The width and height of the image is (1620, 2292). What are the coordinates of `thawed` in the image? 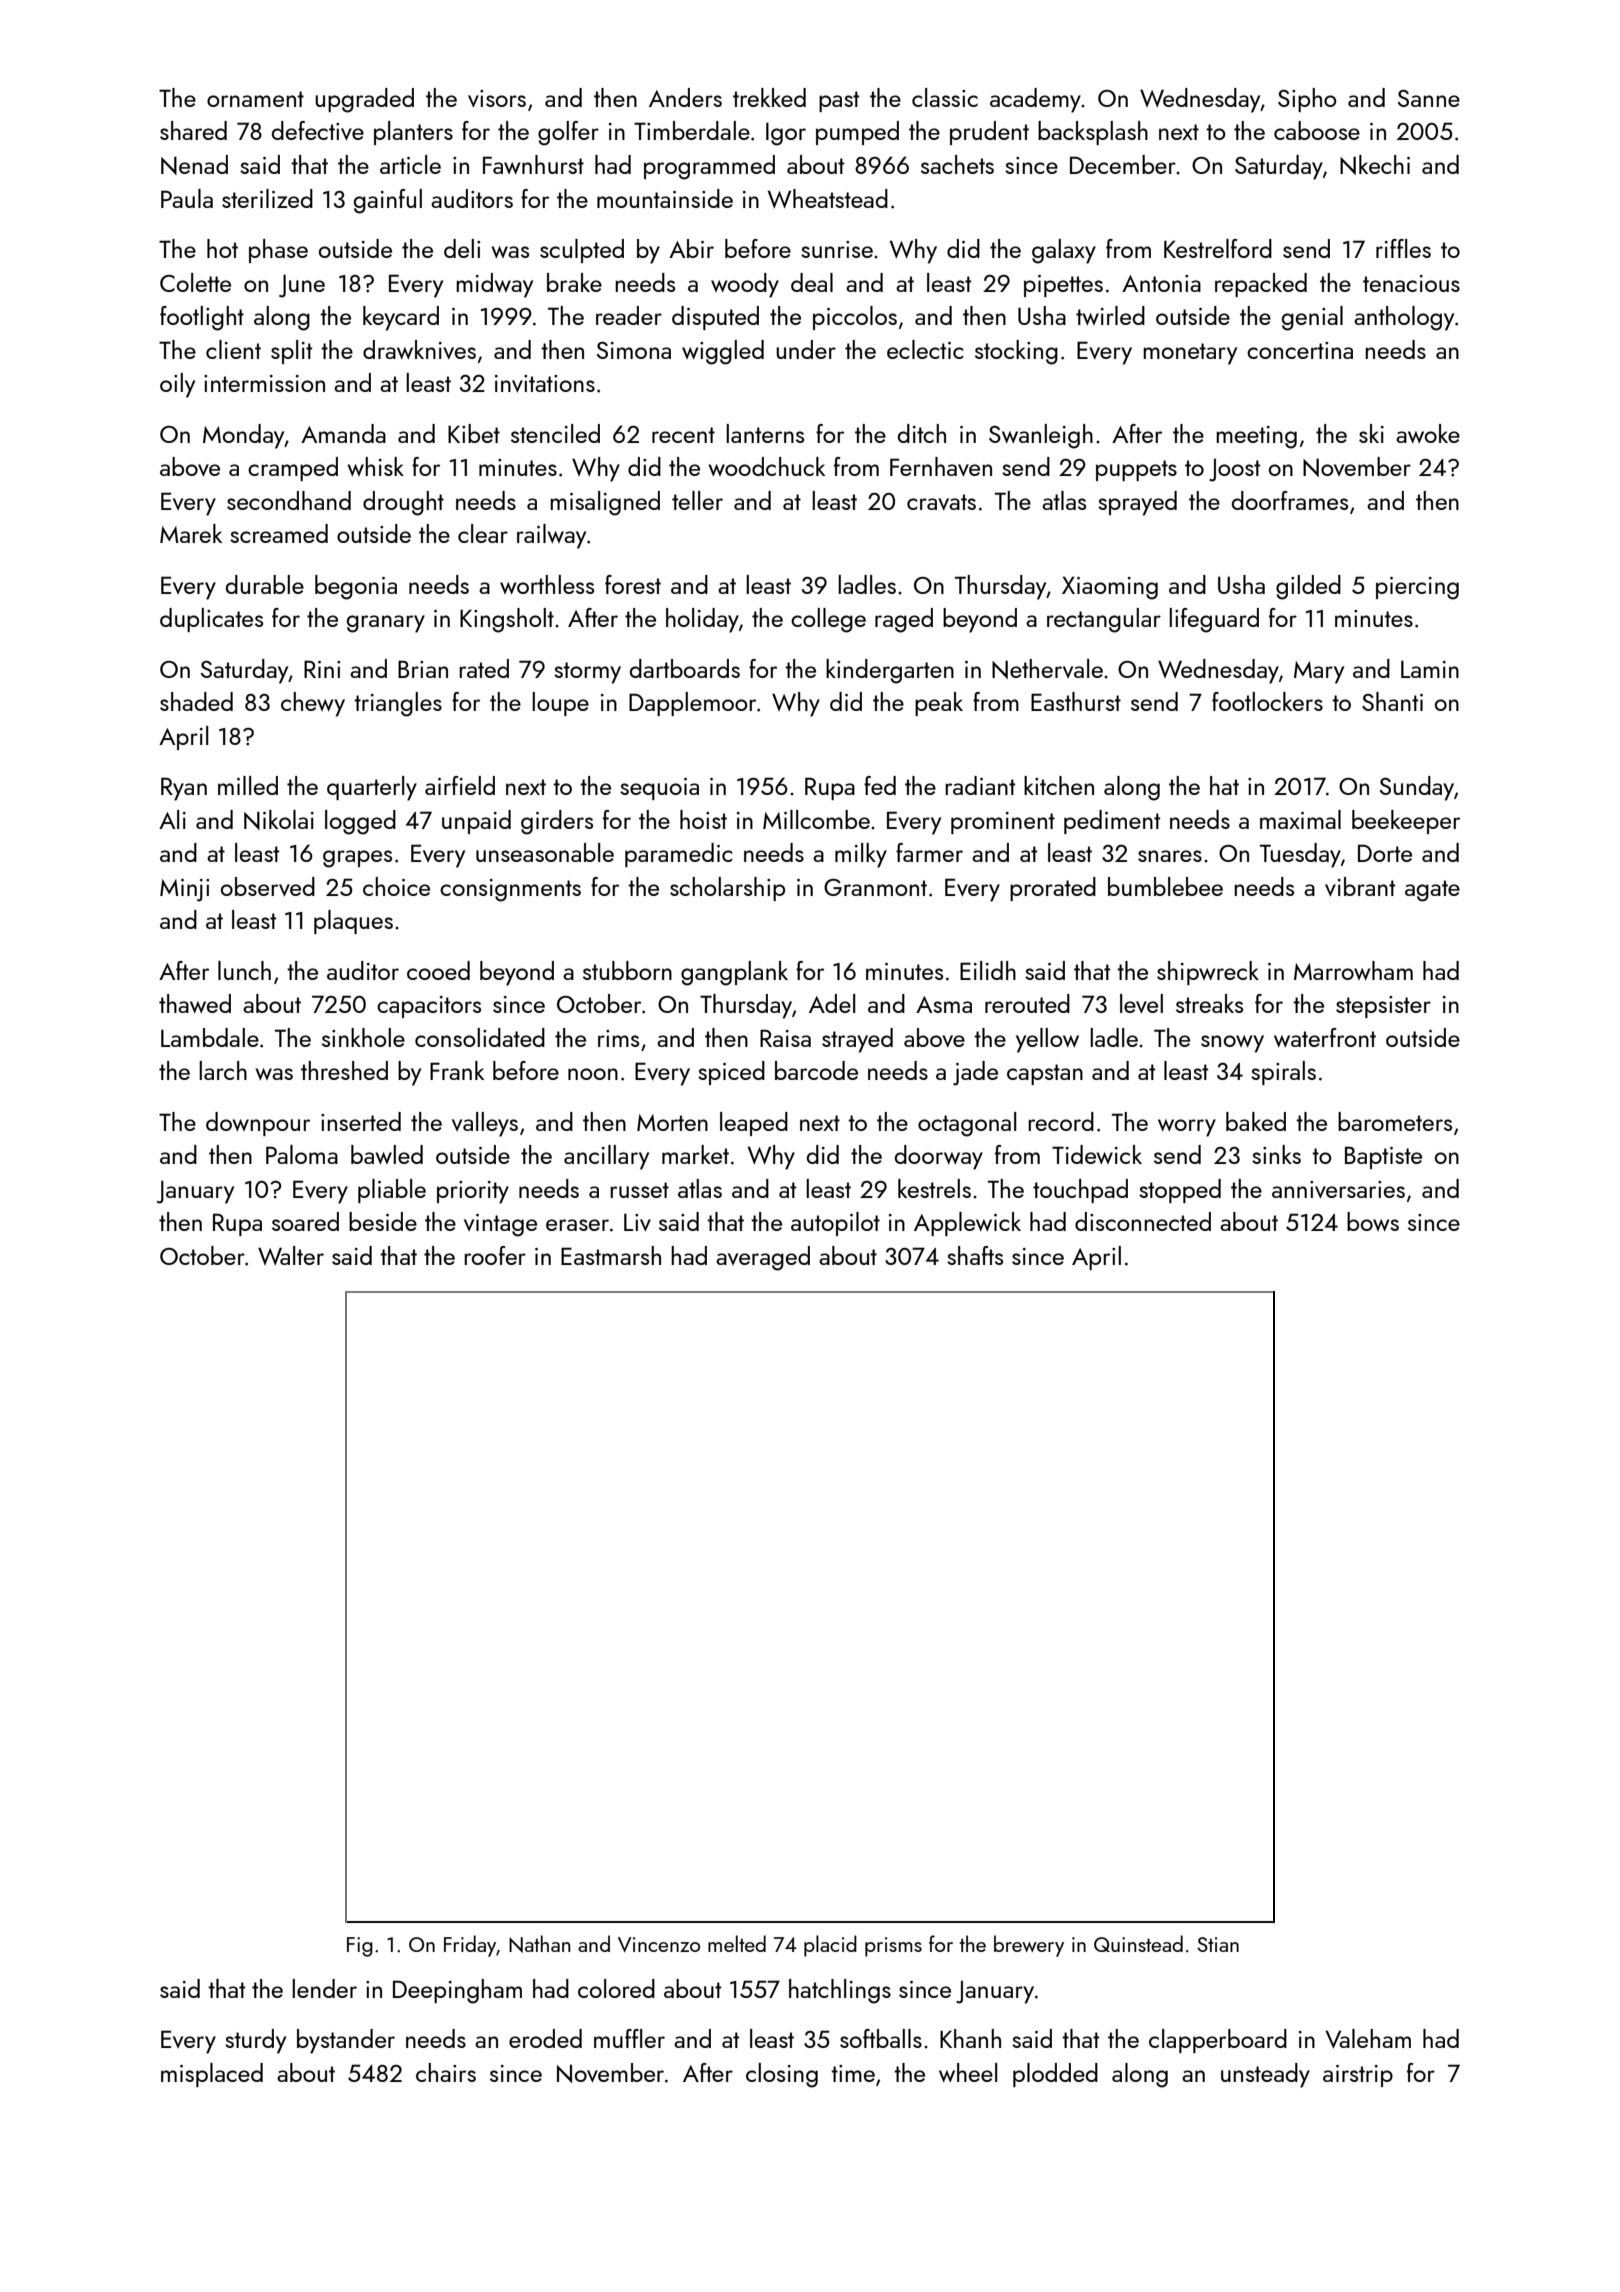 It's located at (195, 1003).
